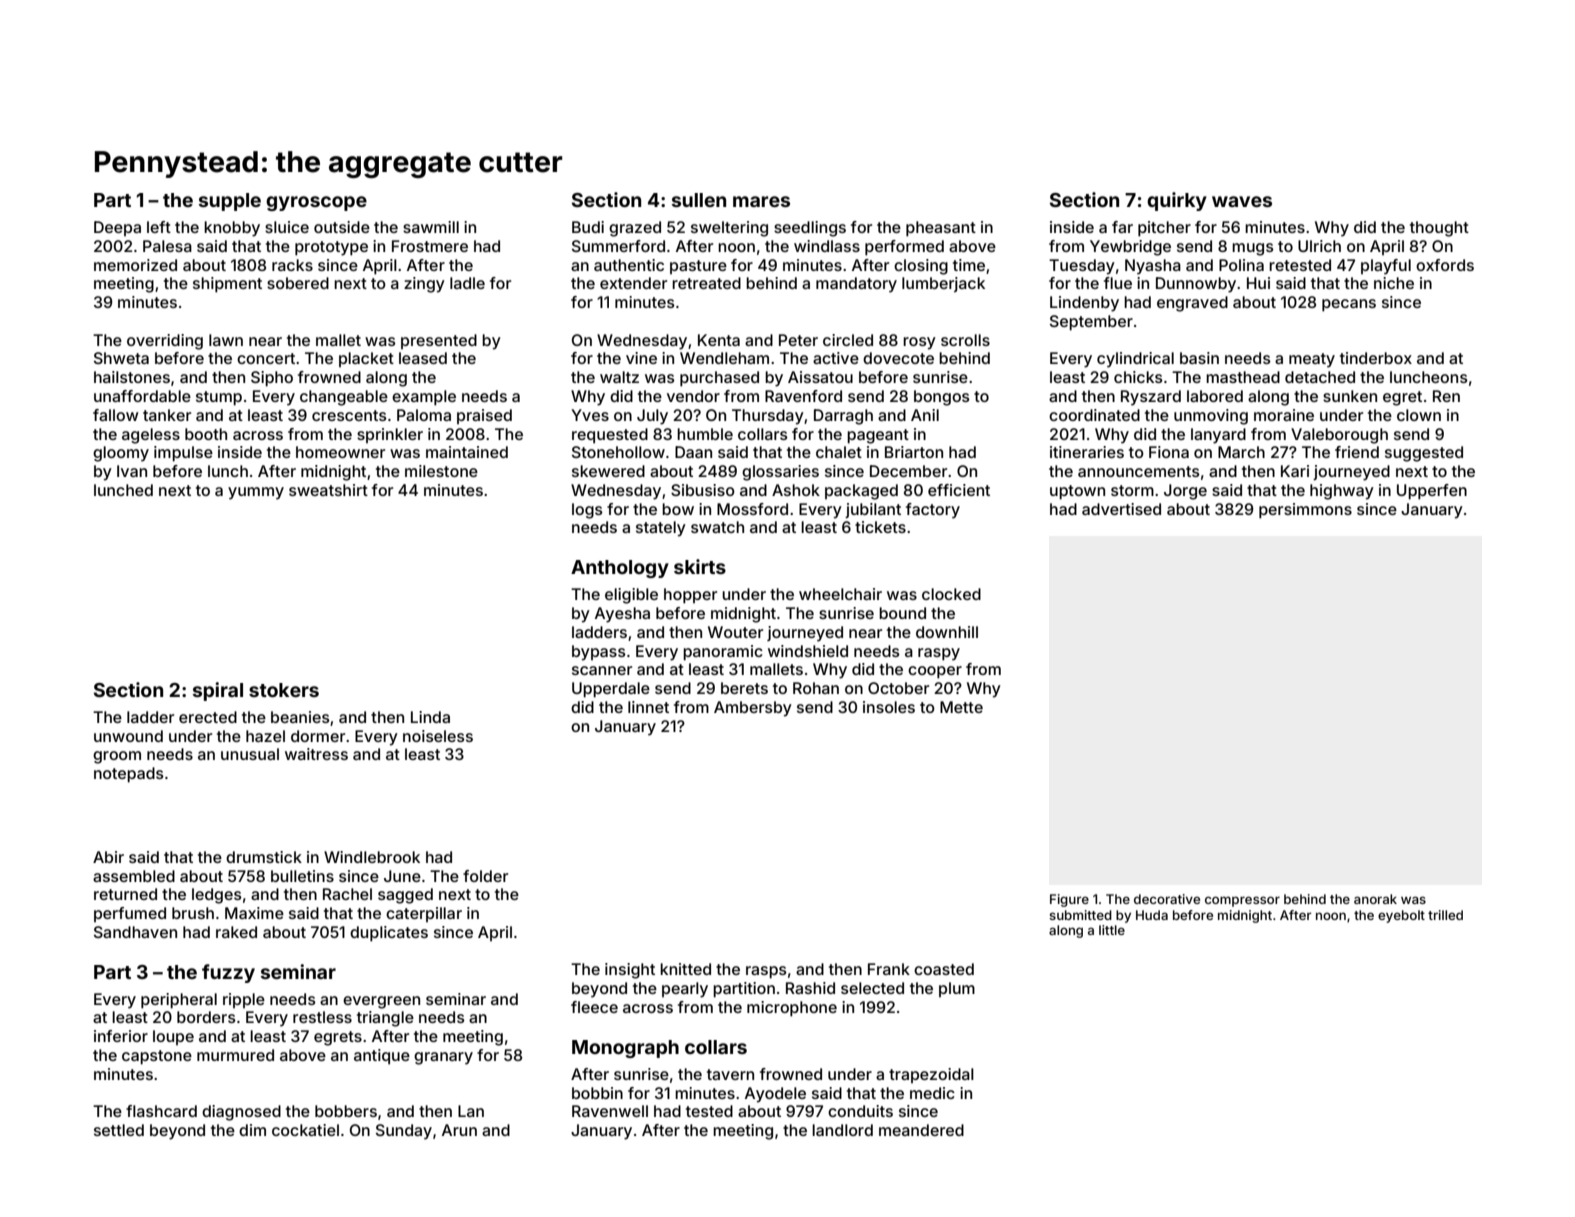 The height and width of the screenshot is (1217, 1575). I want to click on December, so click(908, 471).
